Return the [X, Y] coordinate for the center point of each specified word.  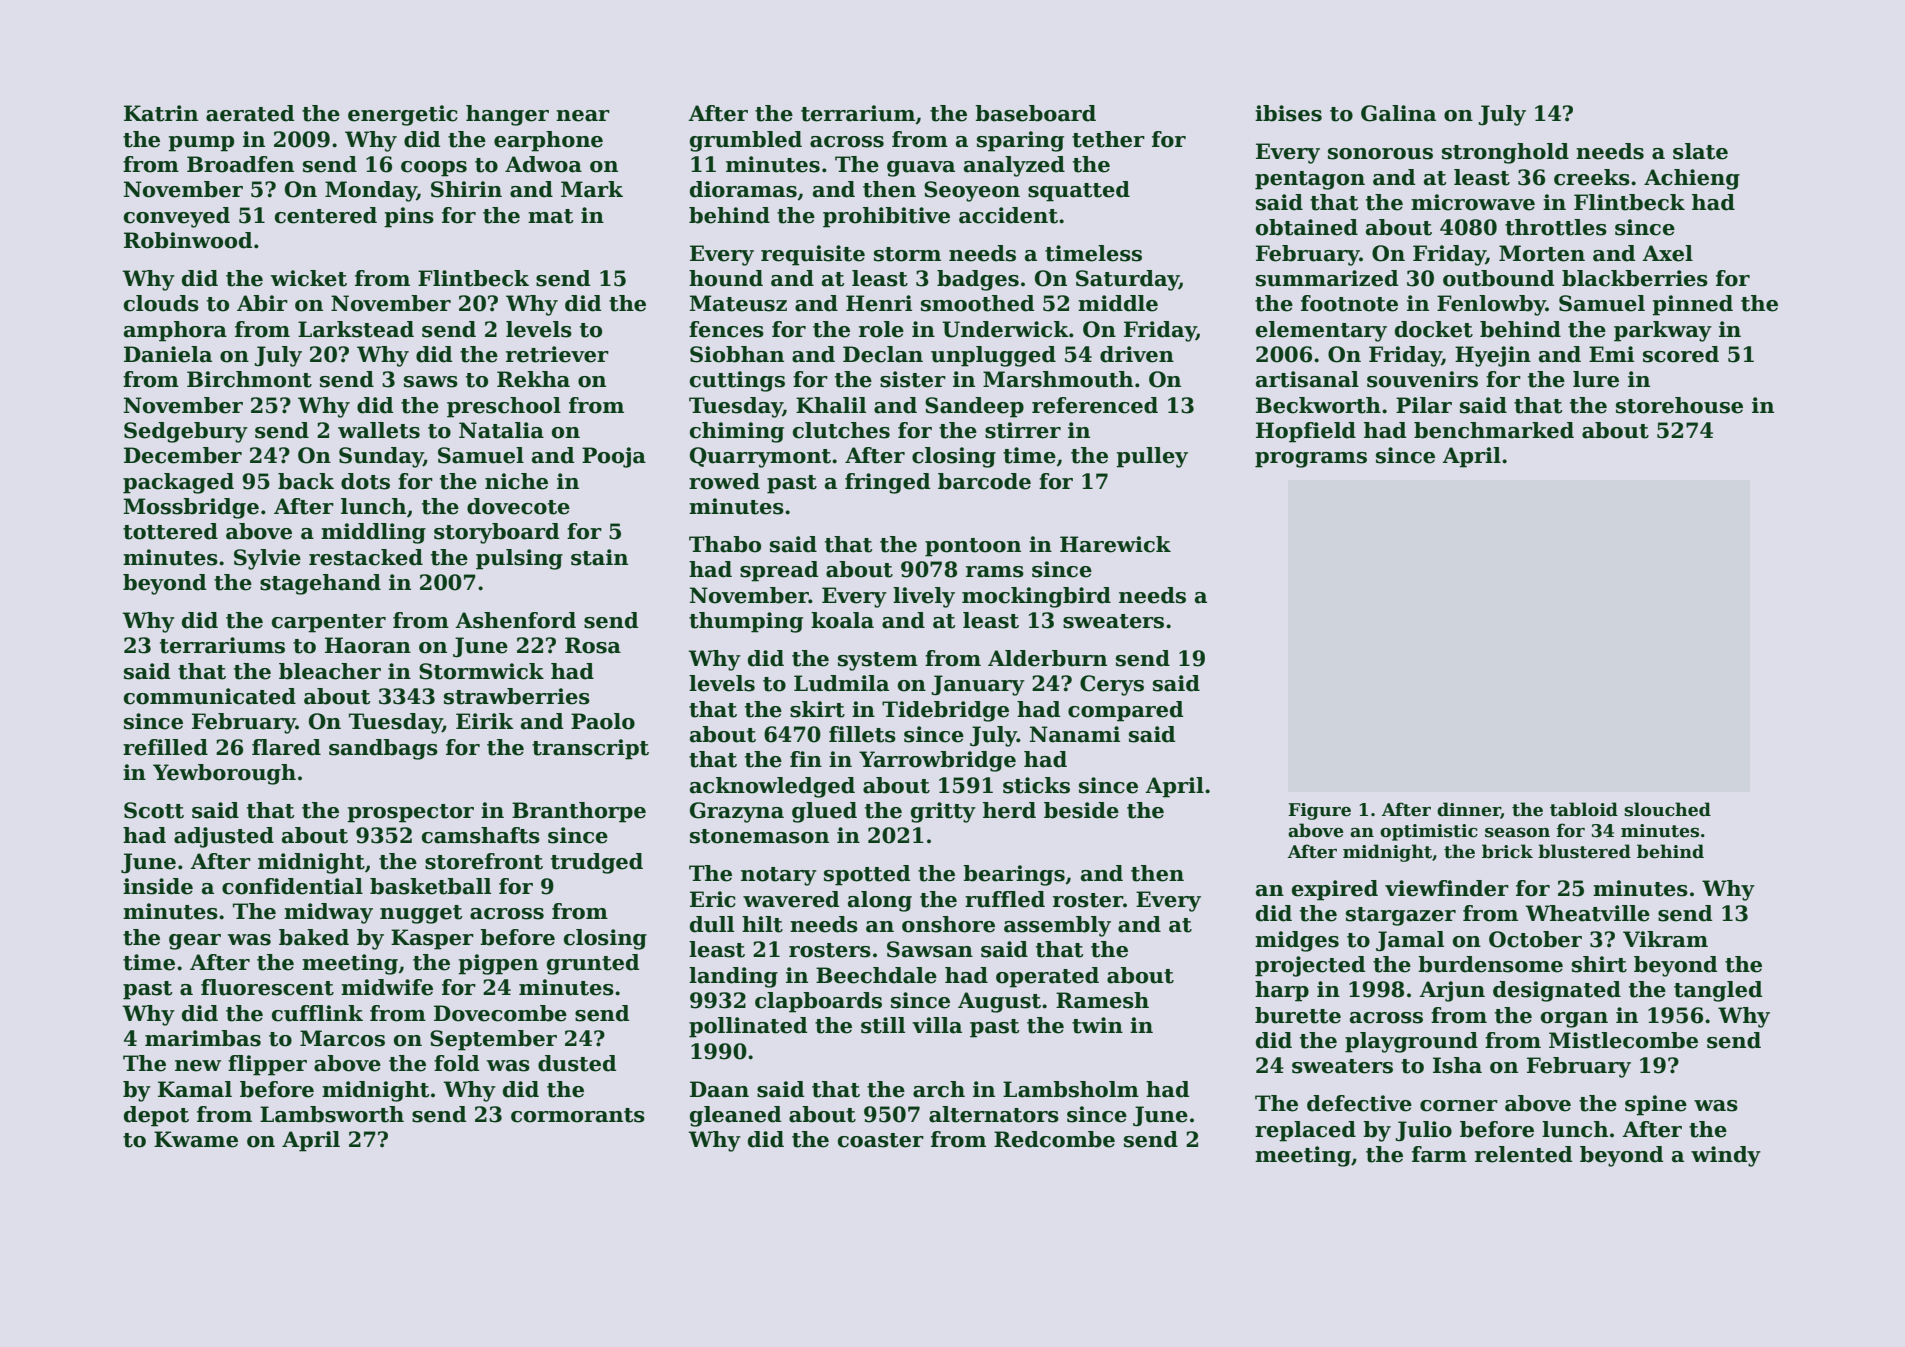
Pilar [1424, 405]
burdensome [1490, 964]
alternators [994, 1114]
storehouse [1679, 405]
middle [1118, 303]
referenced [1095, 405]
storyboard [496, 533]
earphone [548, 141]
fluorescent [267, 987]
